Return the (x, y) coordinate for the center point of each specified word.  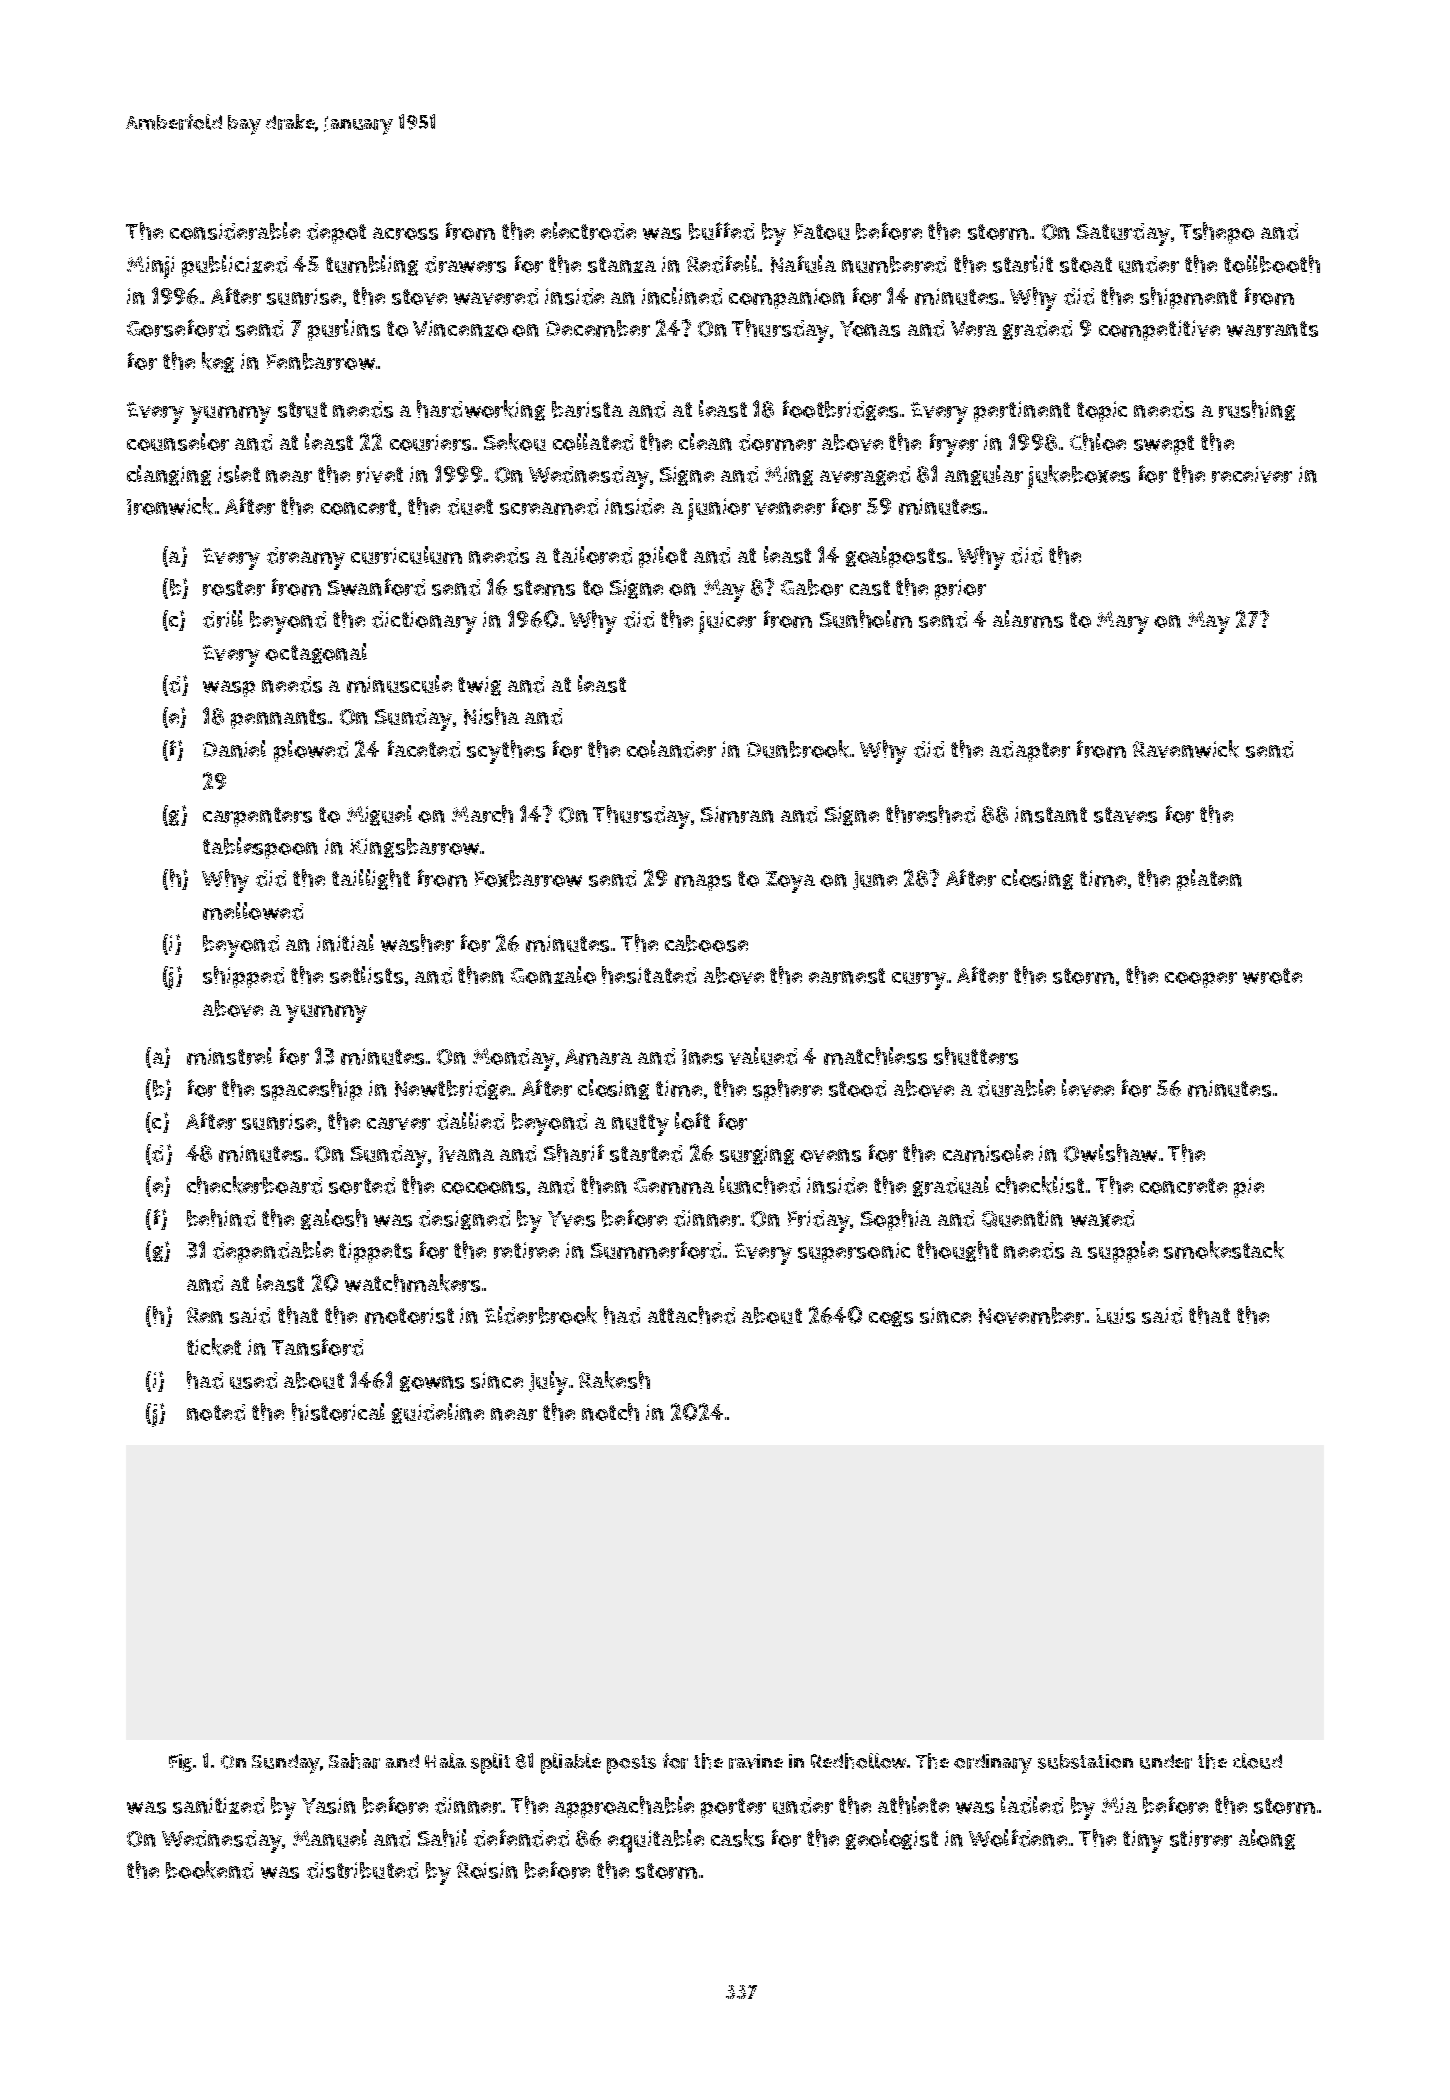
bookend (209, 1870)
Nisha (491, 716)
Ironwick (170, 506)
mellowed (253, 911)
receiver (1252, 474)
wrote (1272, 976)
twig (479, 686)
